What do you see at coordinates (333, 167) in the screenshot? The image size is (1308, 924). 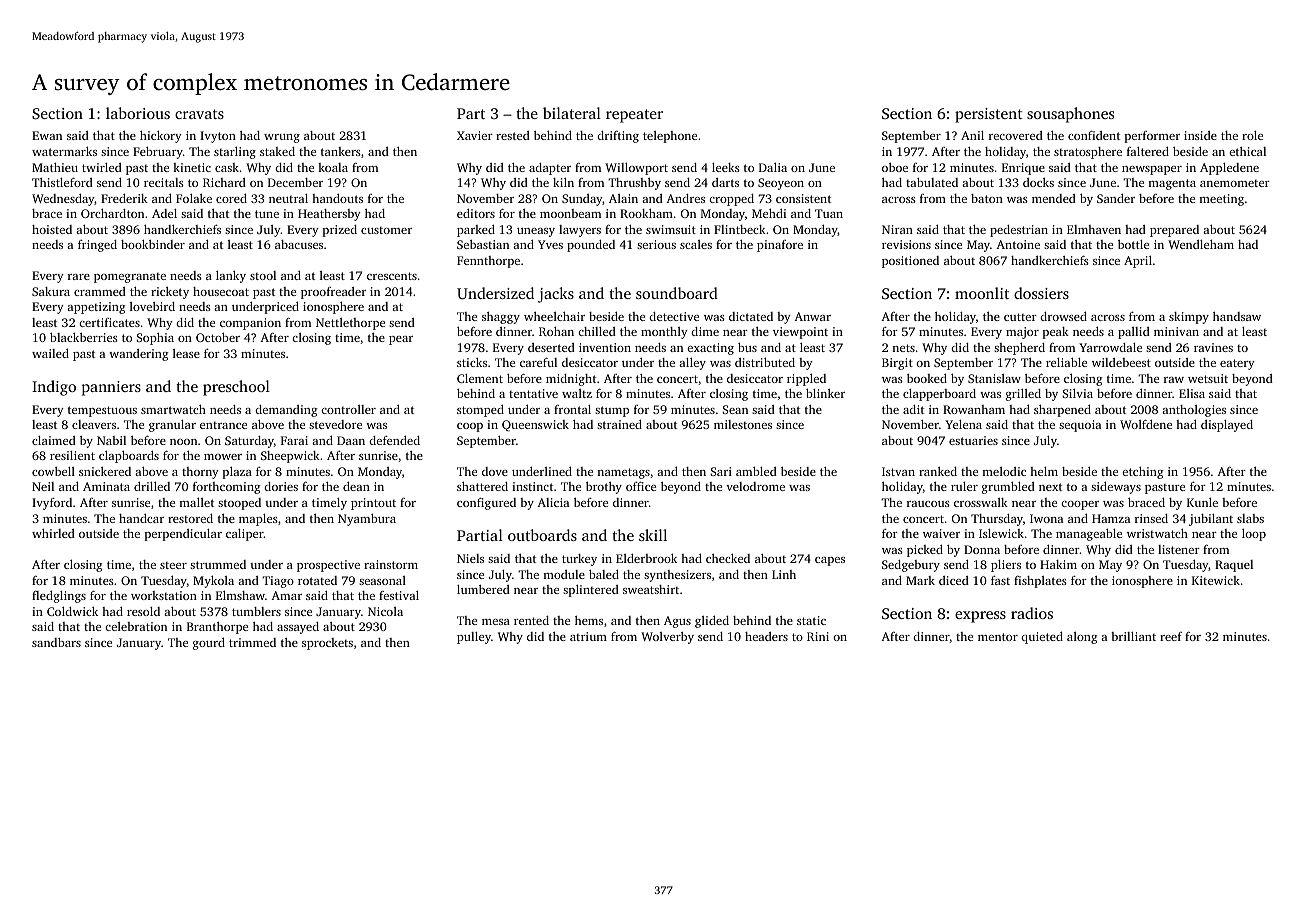 I see `koala` at bounding box center [333, 167].
